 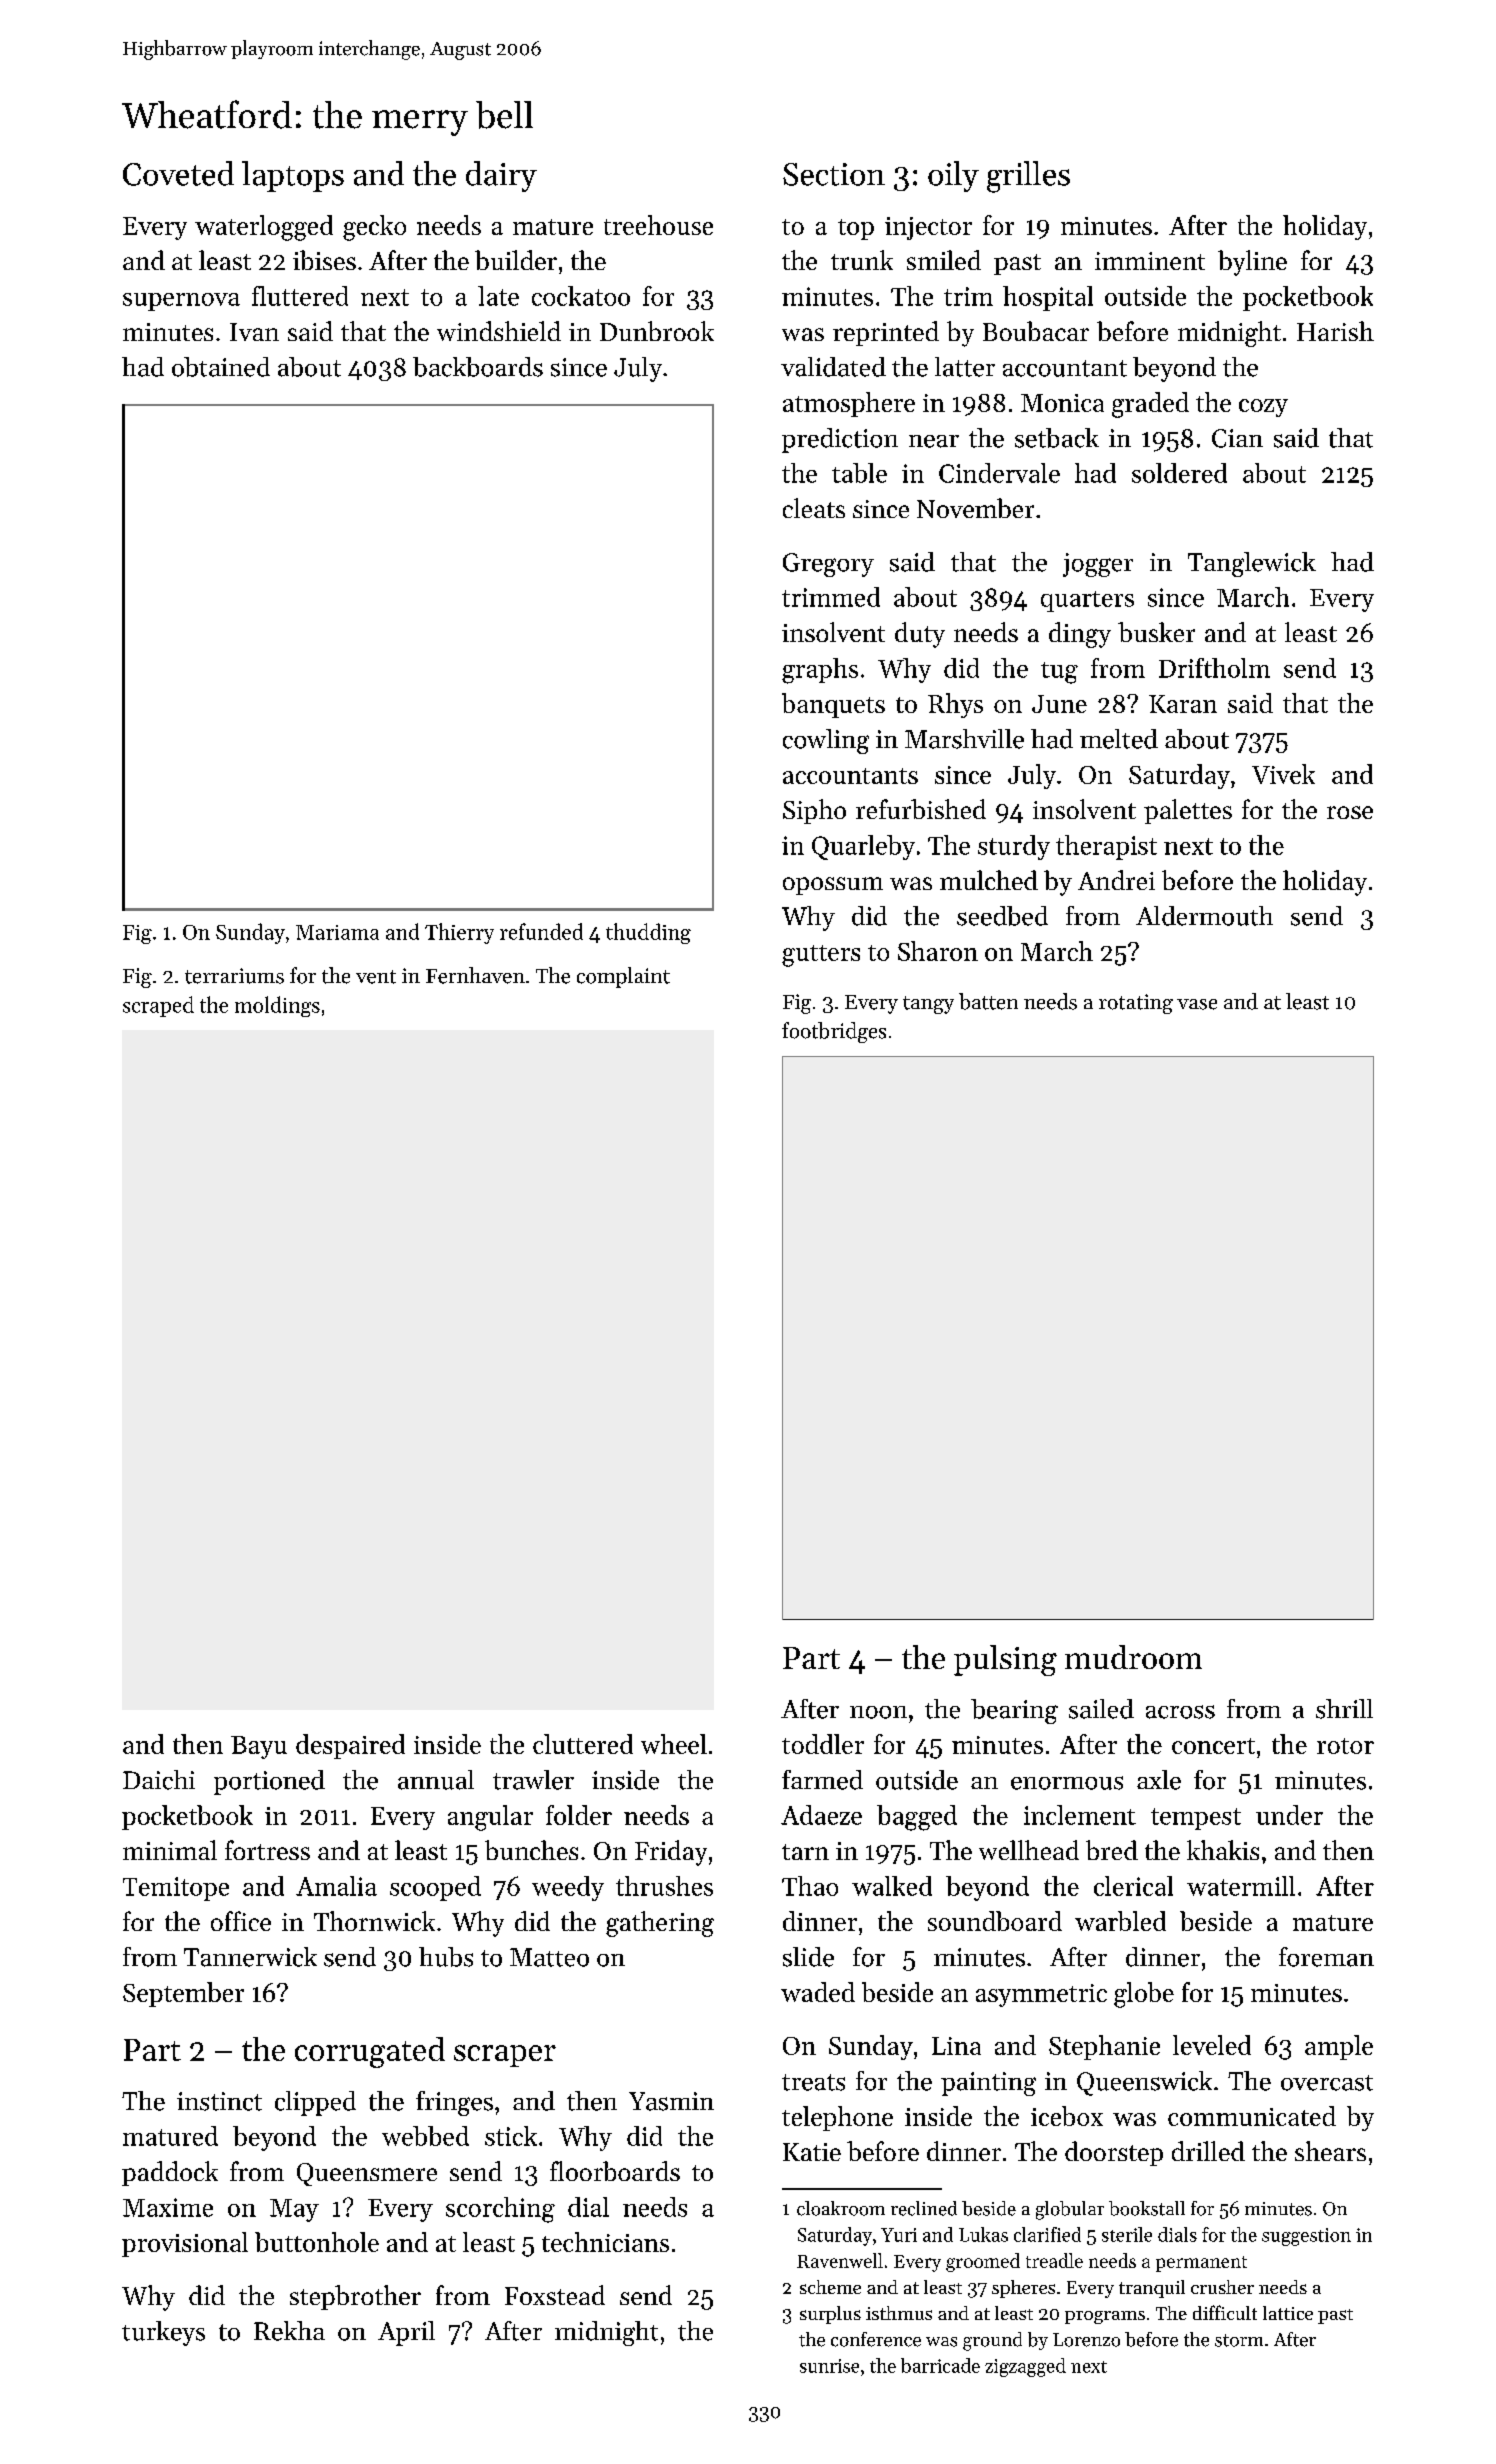 What do you see at coordinates (1197, 1004) in the document?
I see `vase` at bounding box center [1197, 1004].
